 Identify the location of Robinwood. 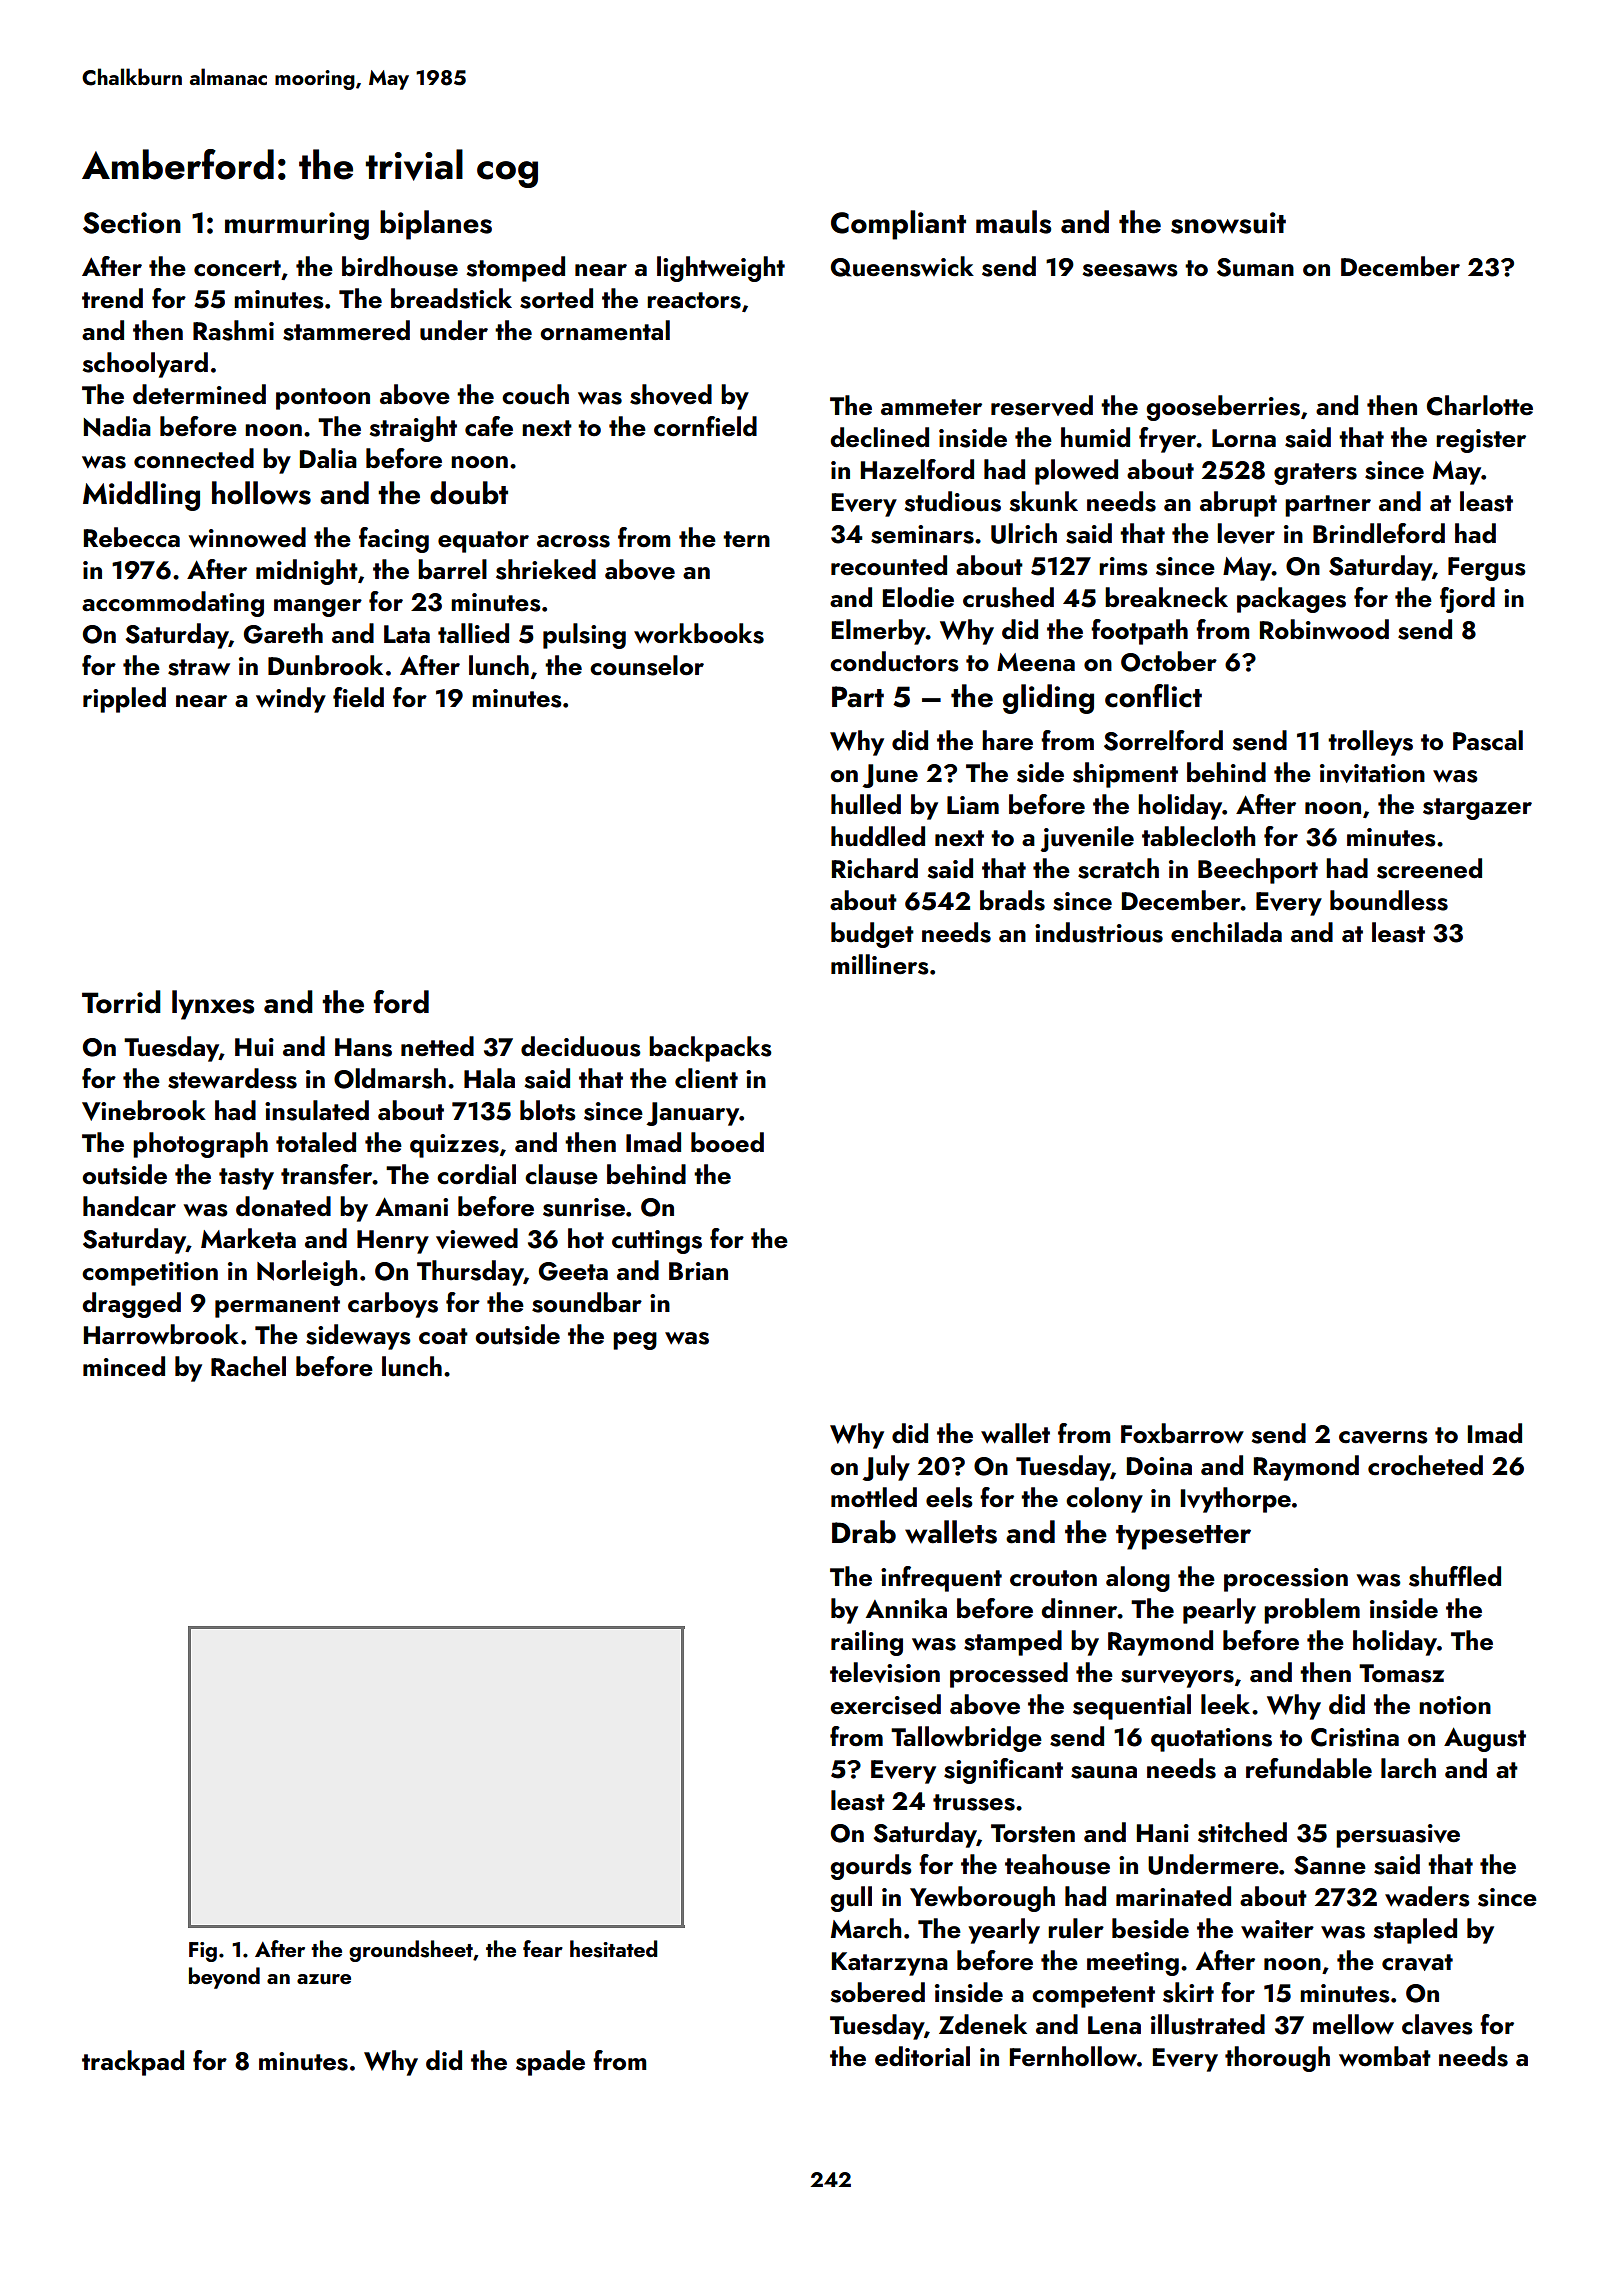
(1324, 629).
